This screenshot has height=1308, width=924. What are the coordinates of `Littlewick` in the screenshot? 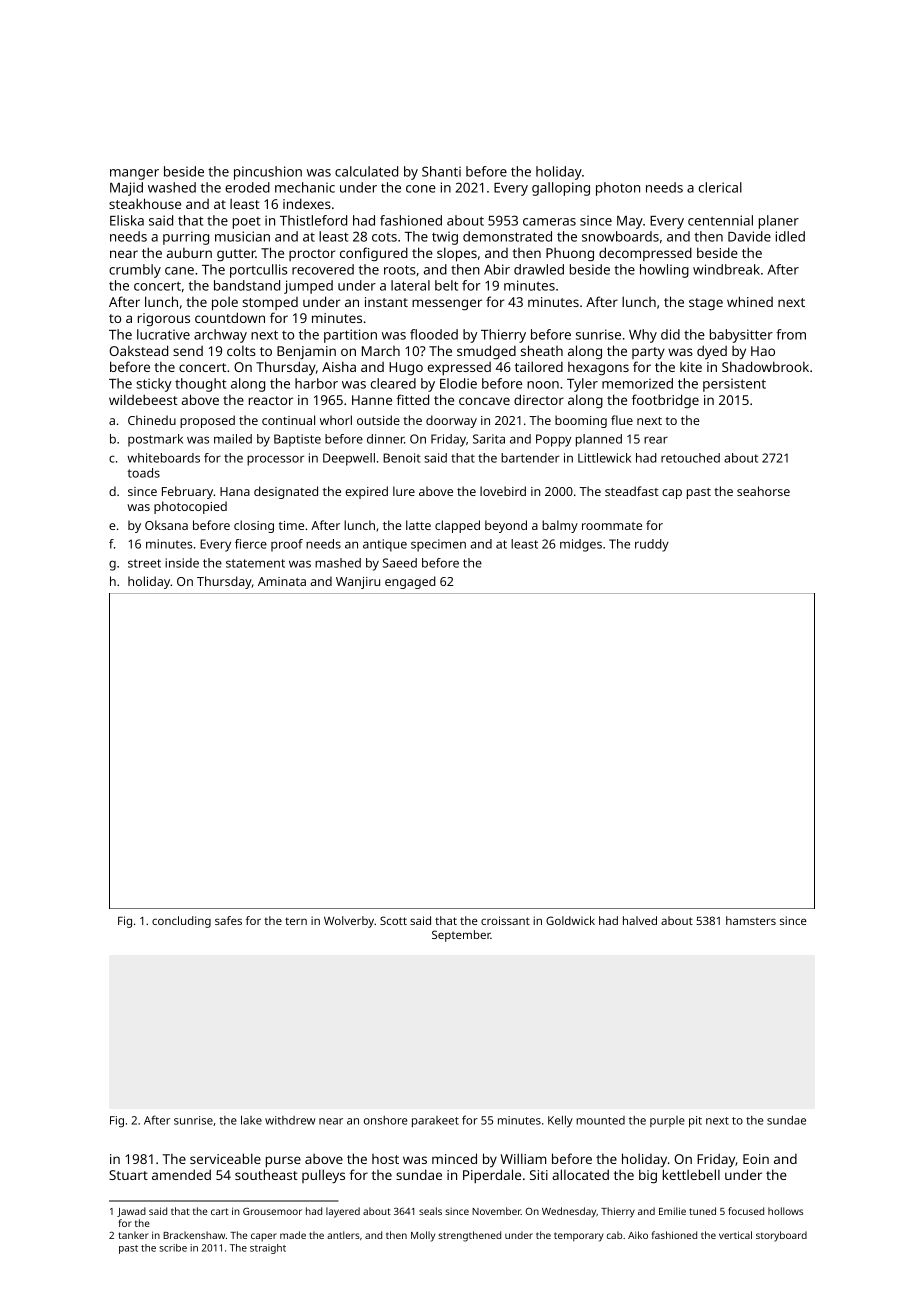 It's located at (604, 458).
